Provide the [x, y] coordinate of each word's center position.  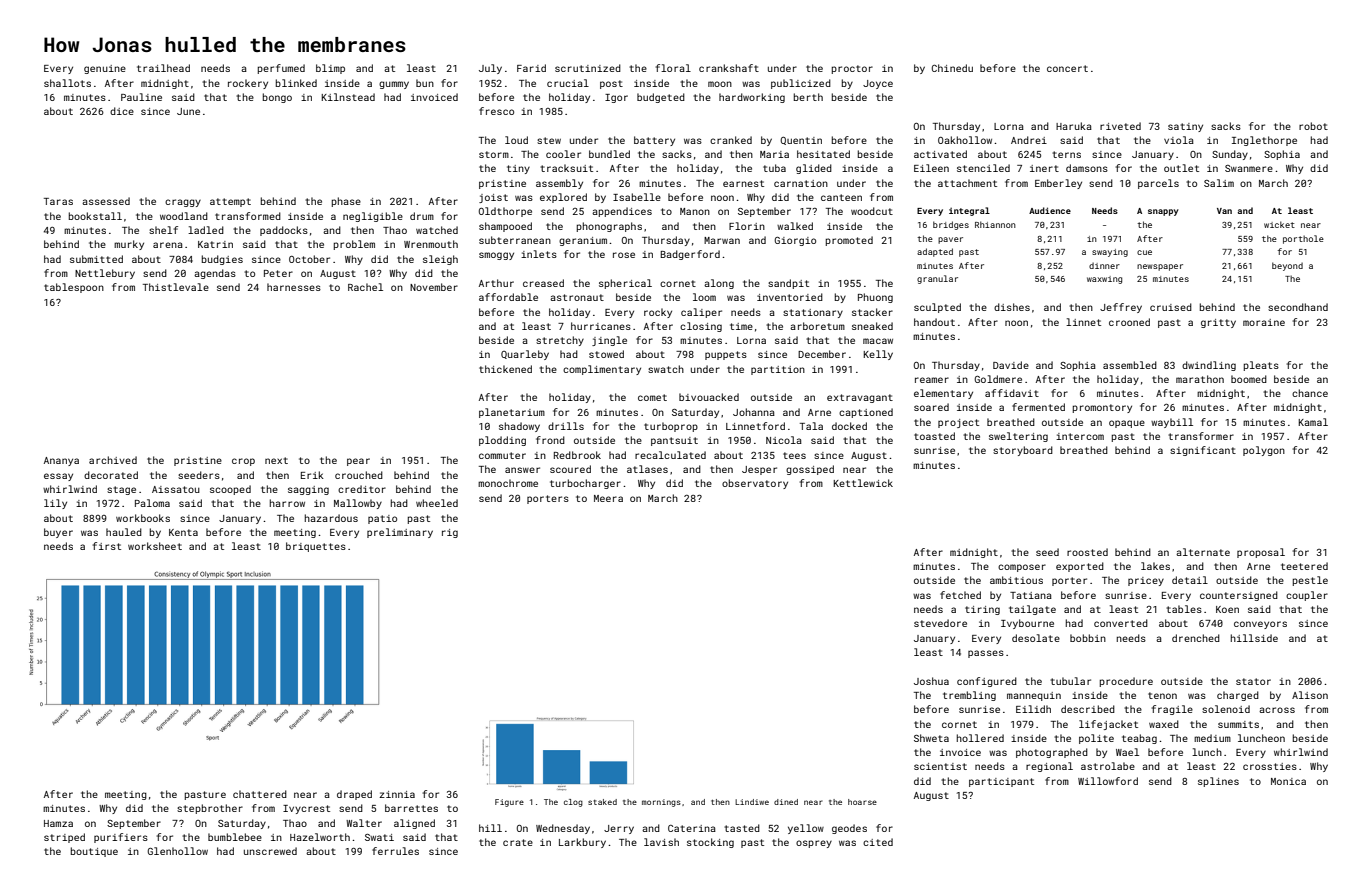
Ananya [61, 461]
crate [518, 842]
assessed [106, 201]
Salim [1219, 183]
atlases [647, 469]
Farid [531, 68]
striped [64, 838]
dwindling [1209, 366]
